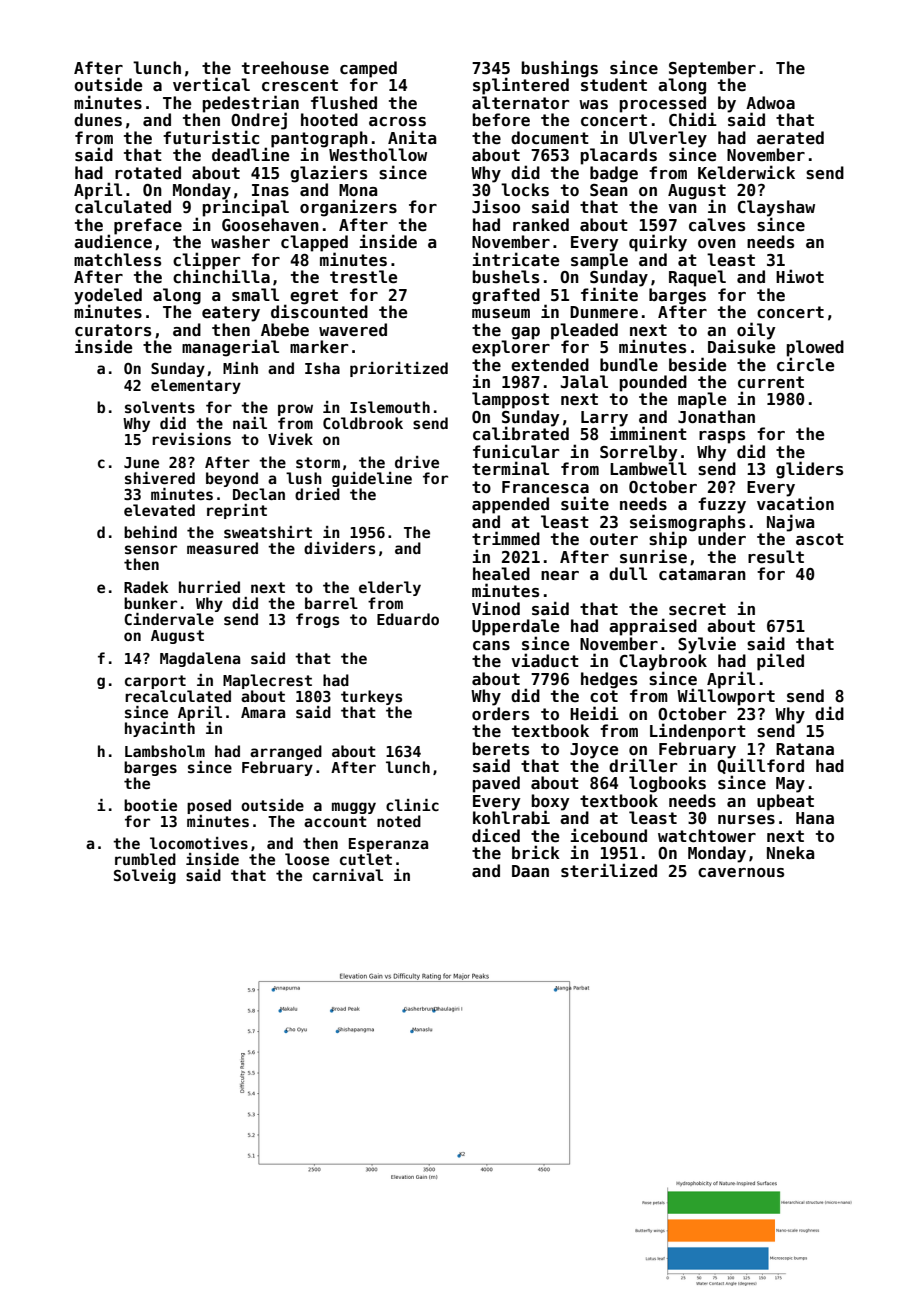 Image resolution: width=924 pixels, height=1308 pixels. I want to click on elevated, so click(159, 510).
